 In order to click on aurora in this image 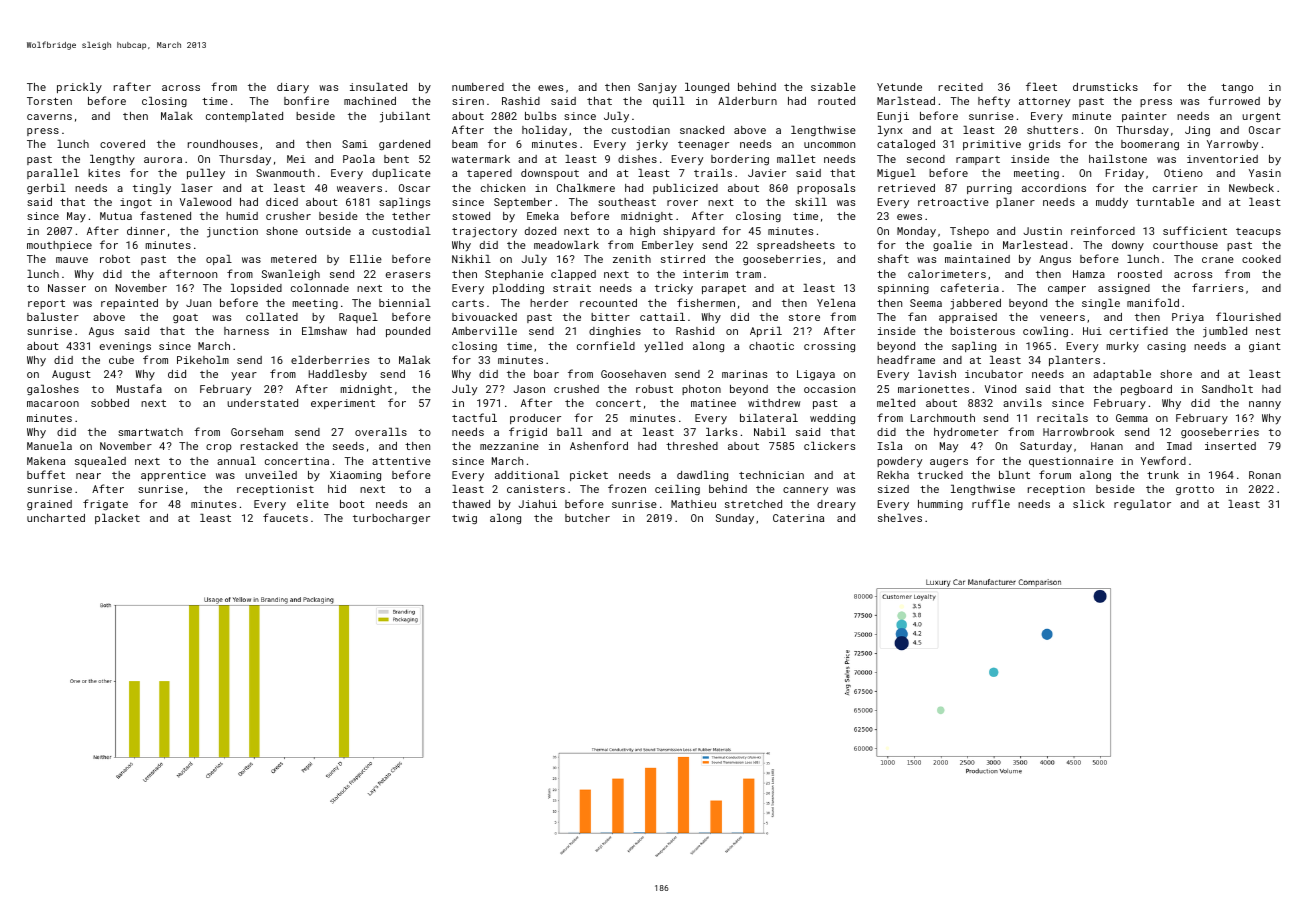, I will do `click(163, 160)`.
